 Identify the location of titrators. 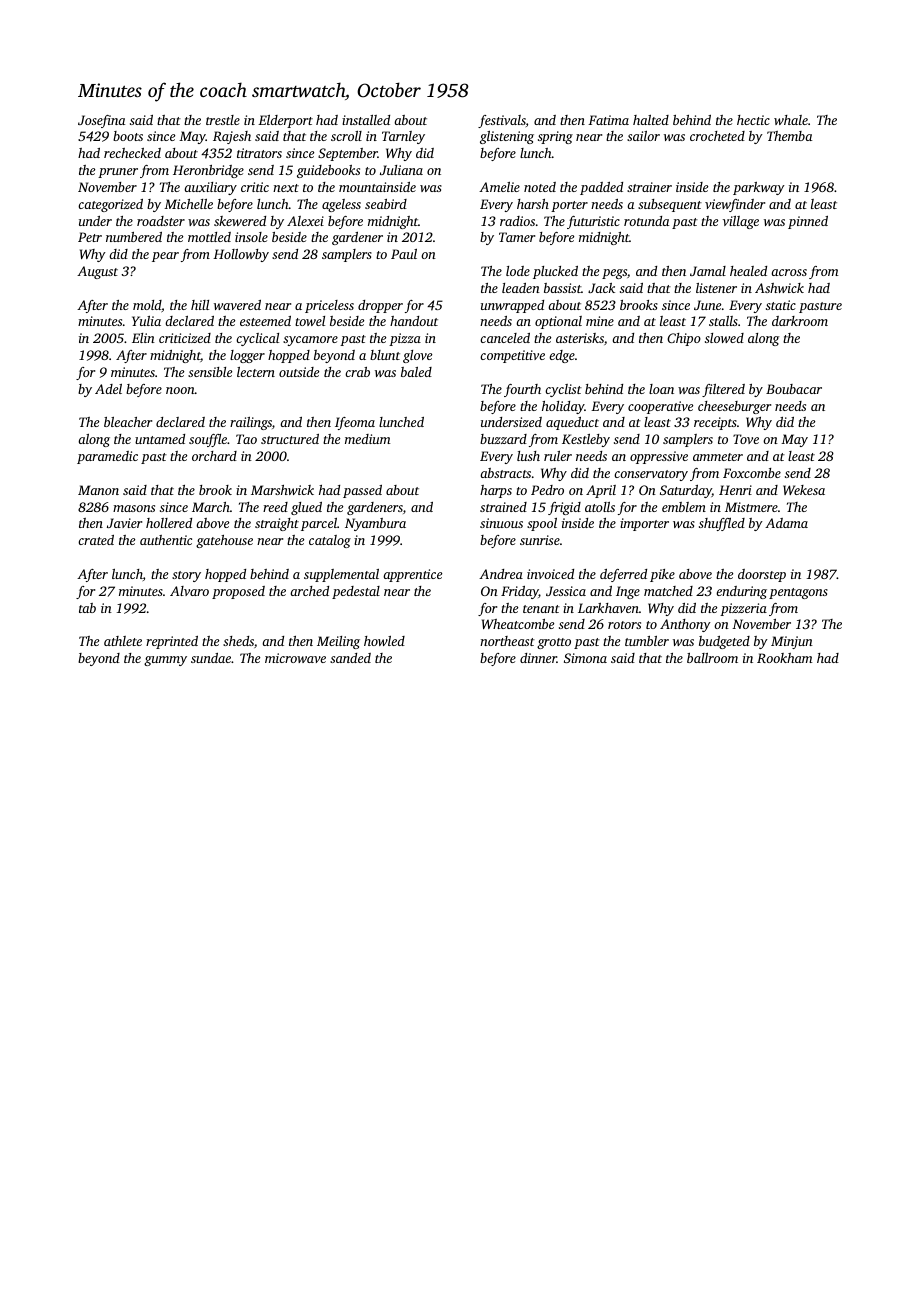
(259, 153).
